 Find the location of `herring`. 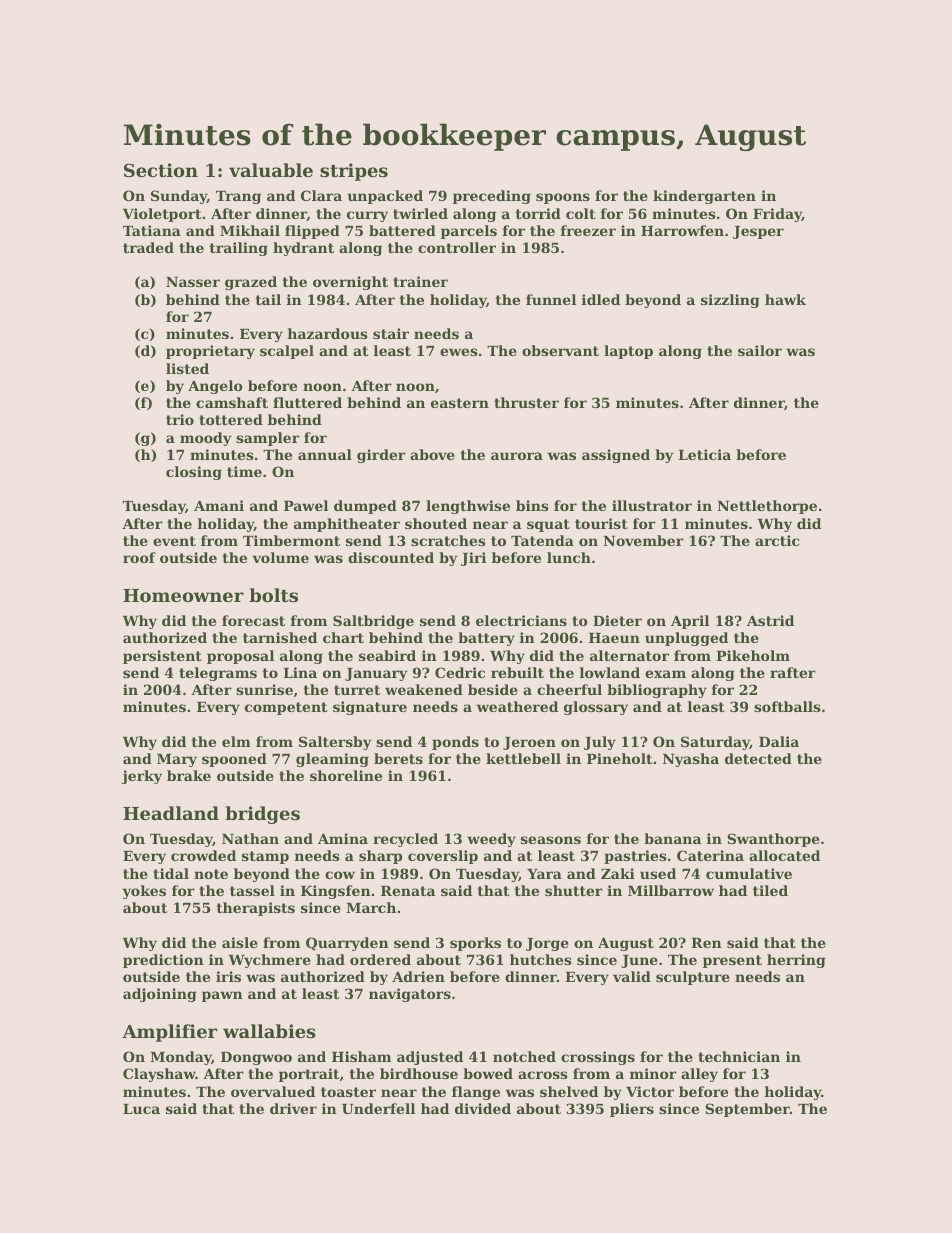

herring is located at coordinates (796, 961).
